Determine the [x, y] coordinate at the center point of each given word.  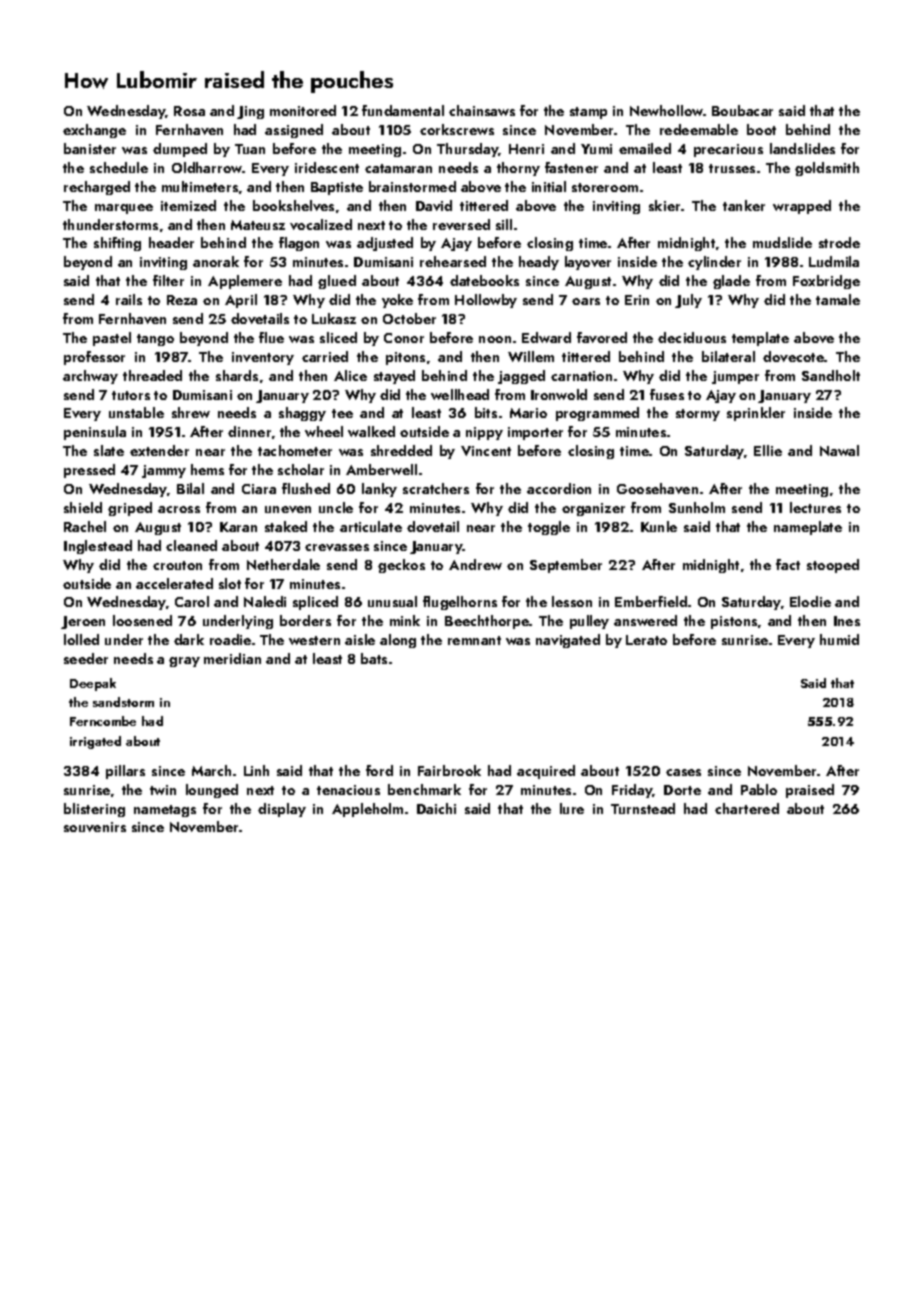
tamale [838, 299]
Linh [256, 770]
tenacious [348, 790]
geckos [401, 566]
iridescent [327, 167]
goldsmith [827, 169]
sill [504, 224]
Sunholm [697, 507]
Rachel [85, 526]
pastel [112, 339]
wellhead [460, 394]
